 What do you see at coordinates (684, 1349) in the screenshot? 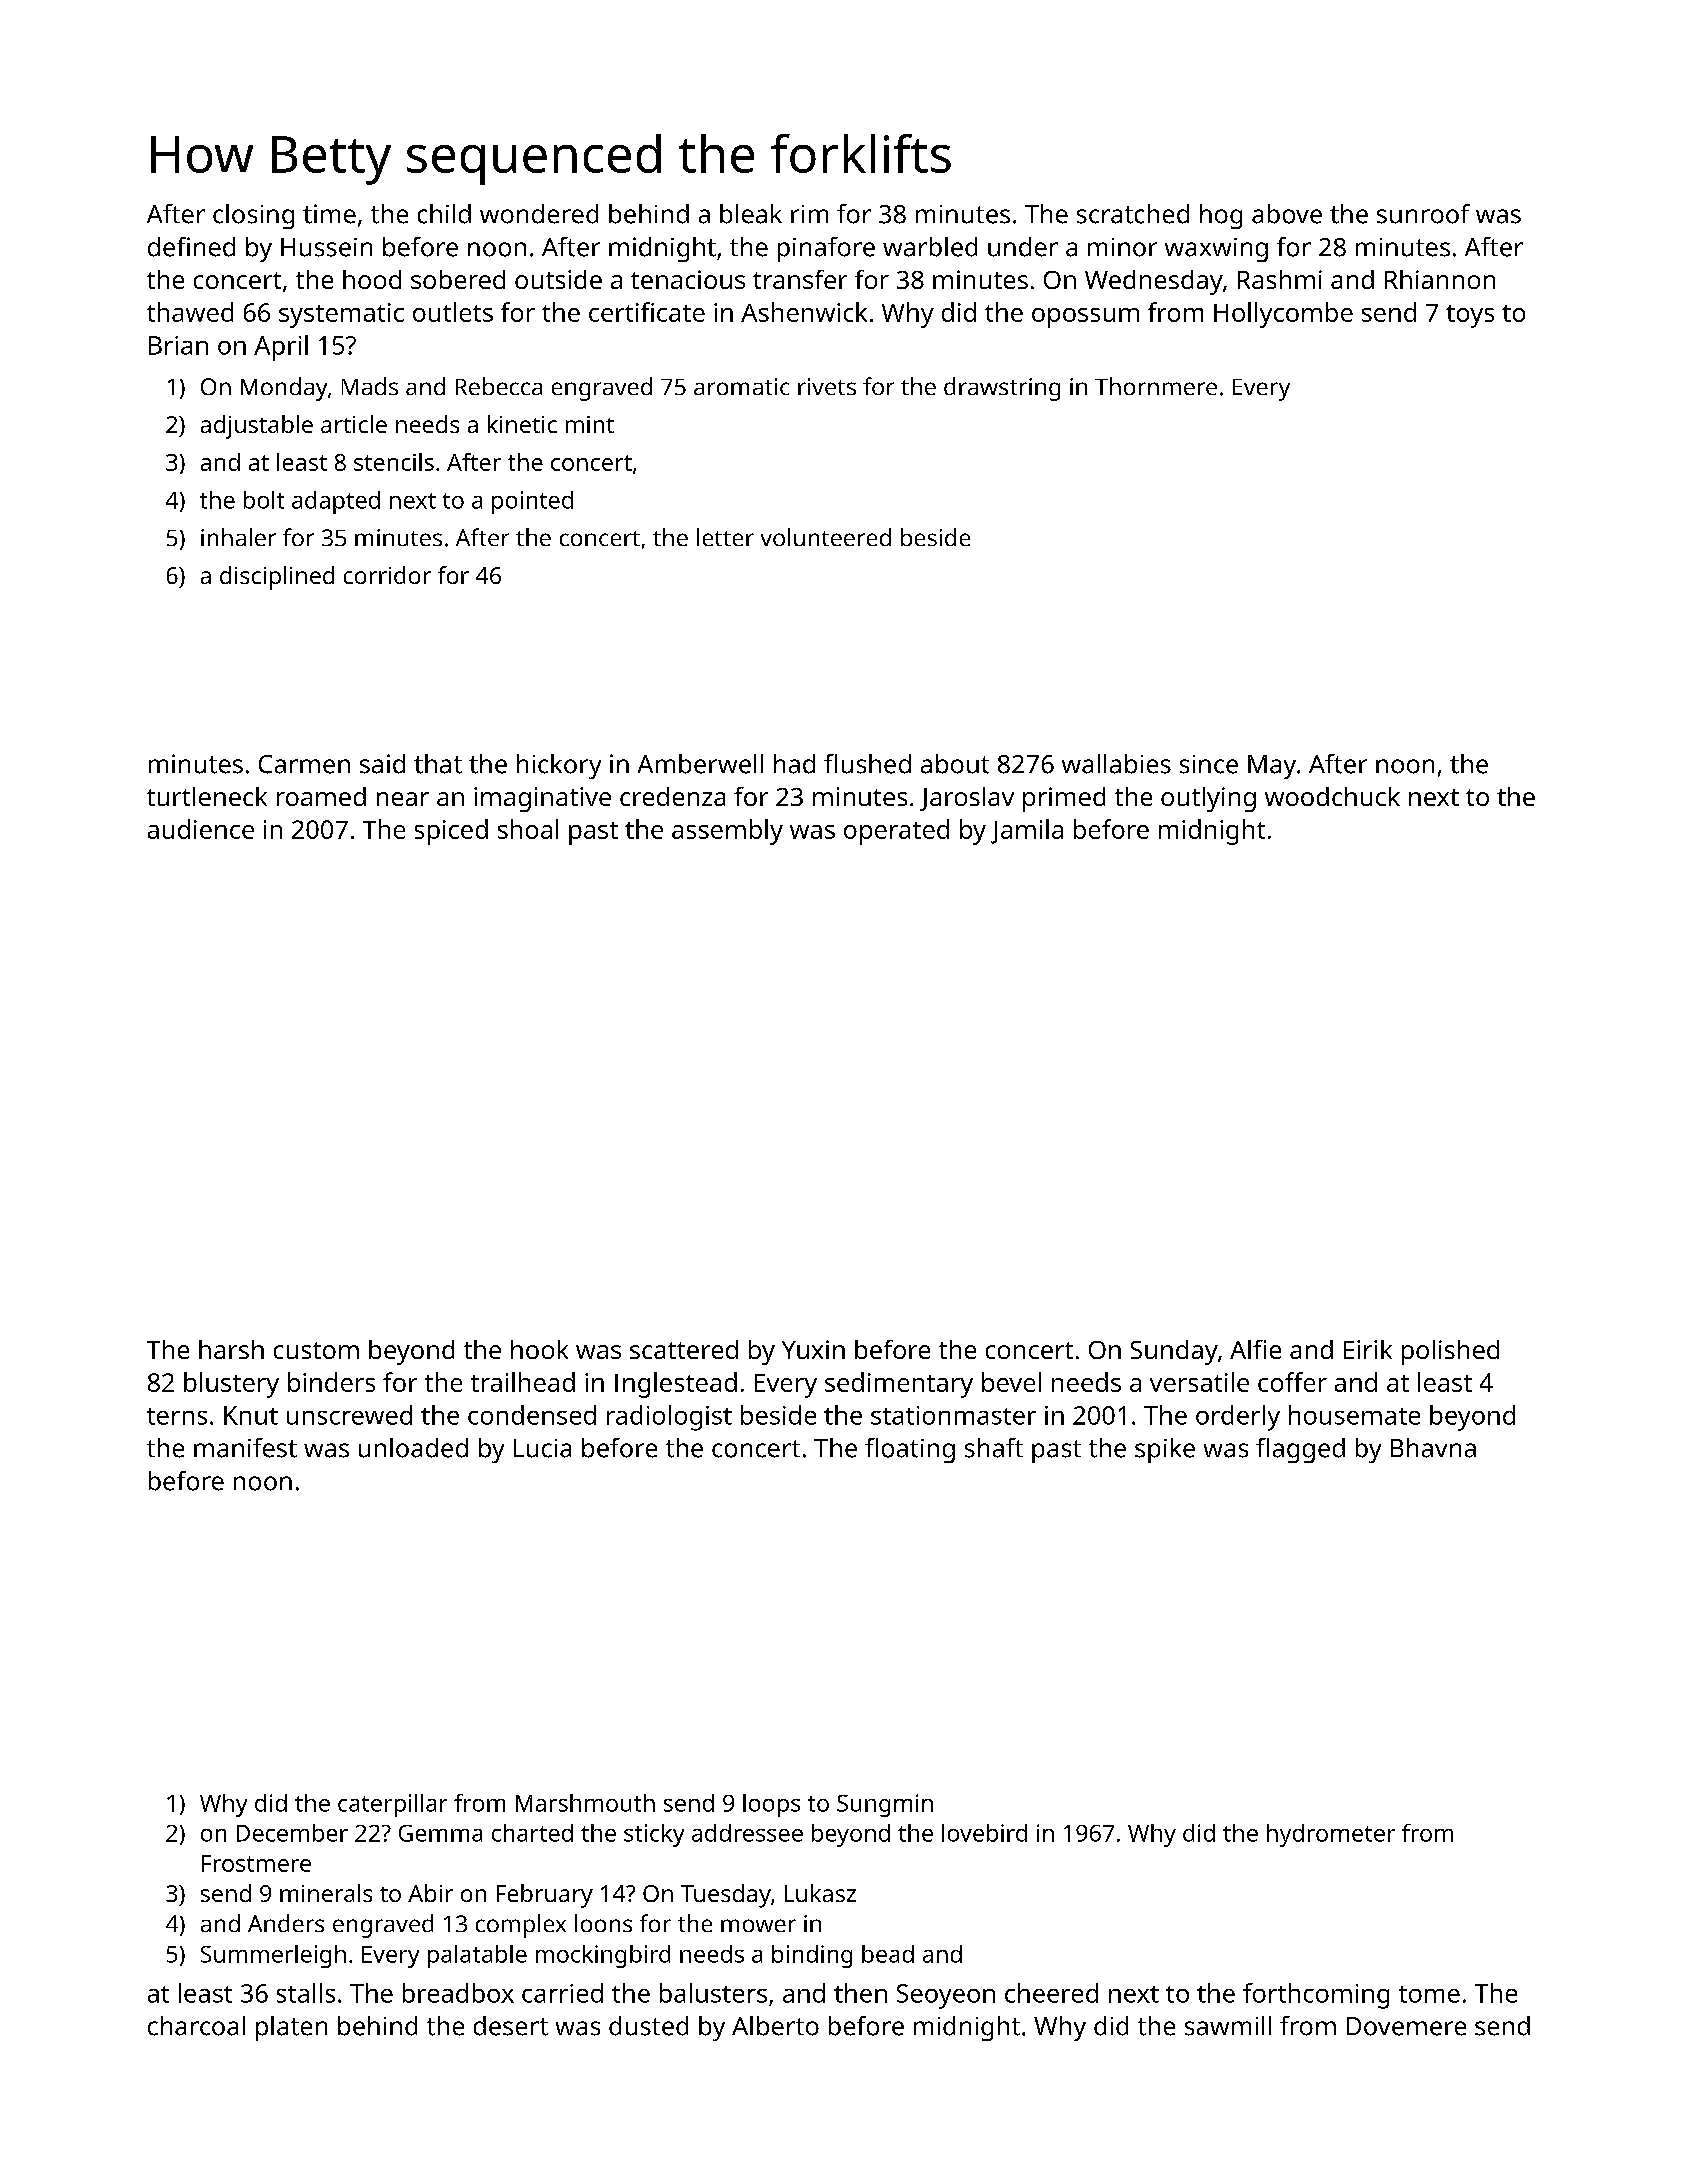
I see `scattered` at bounding box center [684, 1349].
